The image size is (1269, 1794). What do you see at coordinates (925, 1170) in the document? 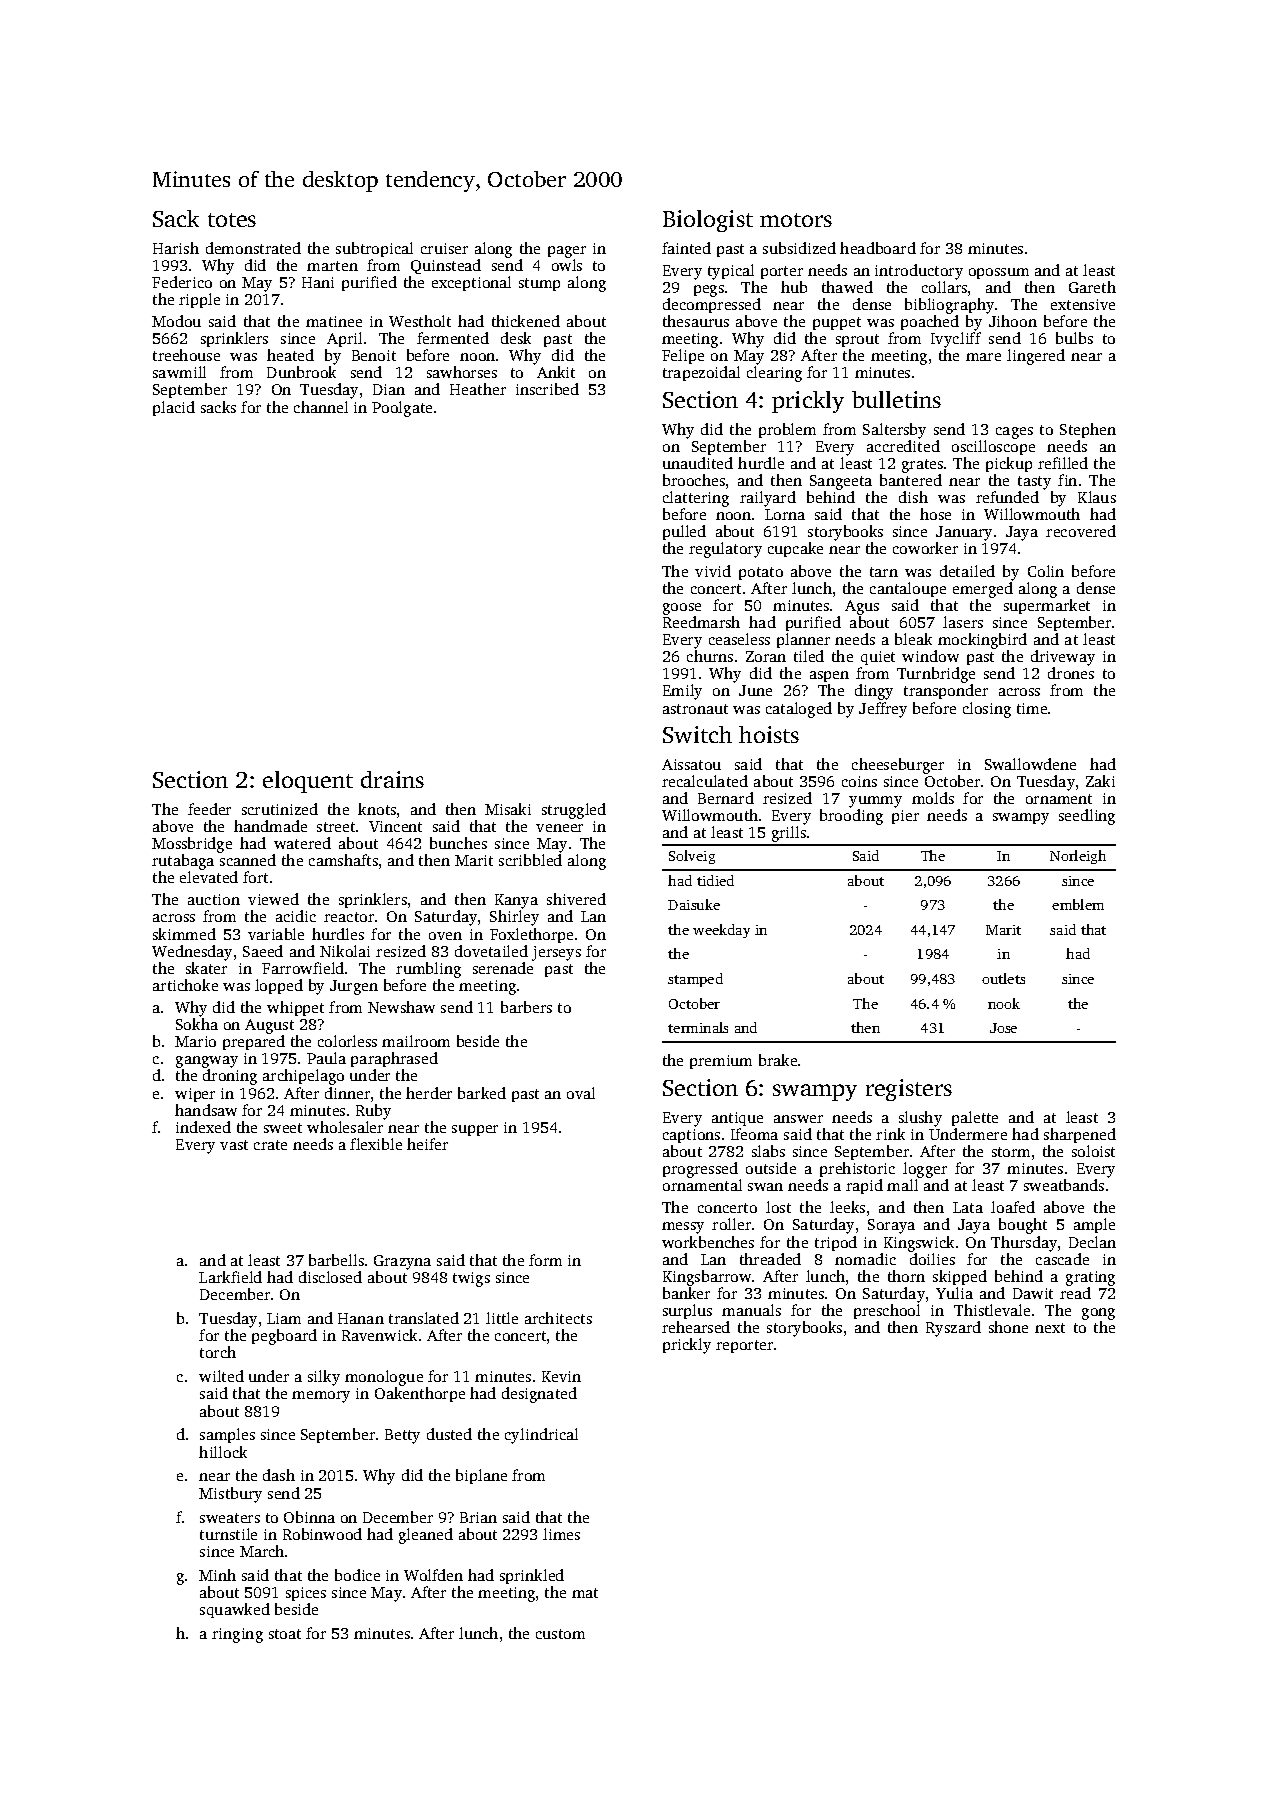
I see `logger` at bounding box center [925, 1170].
